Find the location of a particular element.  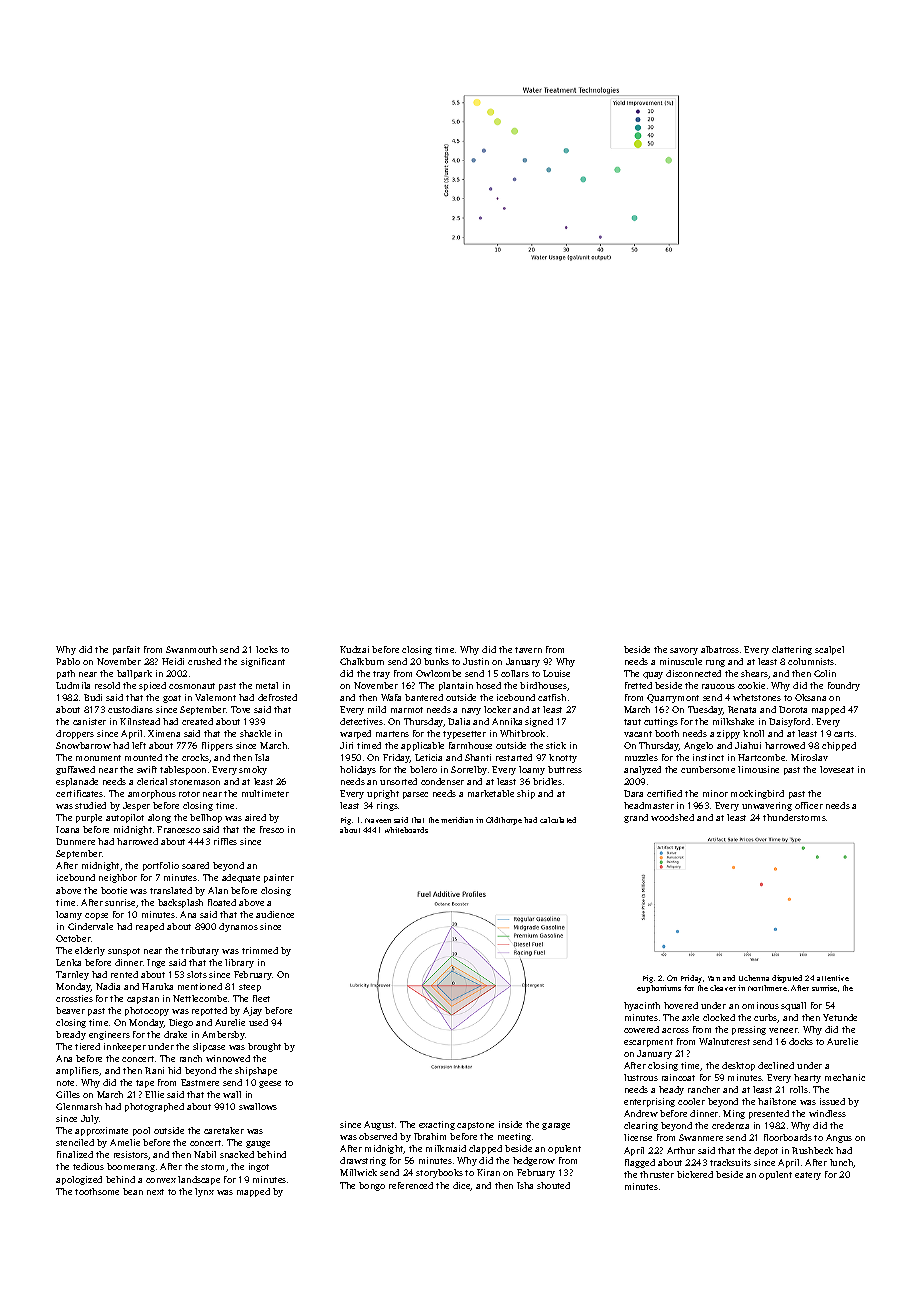

eatery is located at coordinates (808, 1176).
